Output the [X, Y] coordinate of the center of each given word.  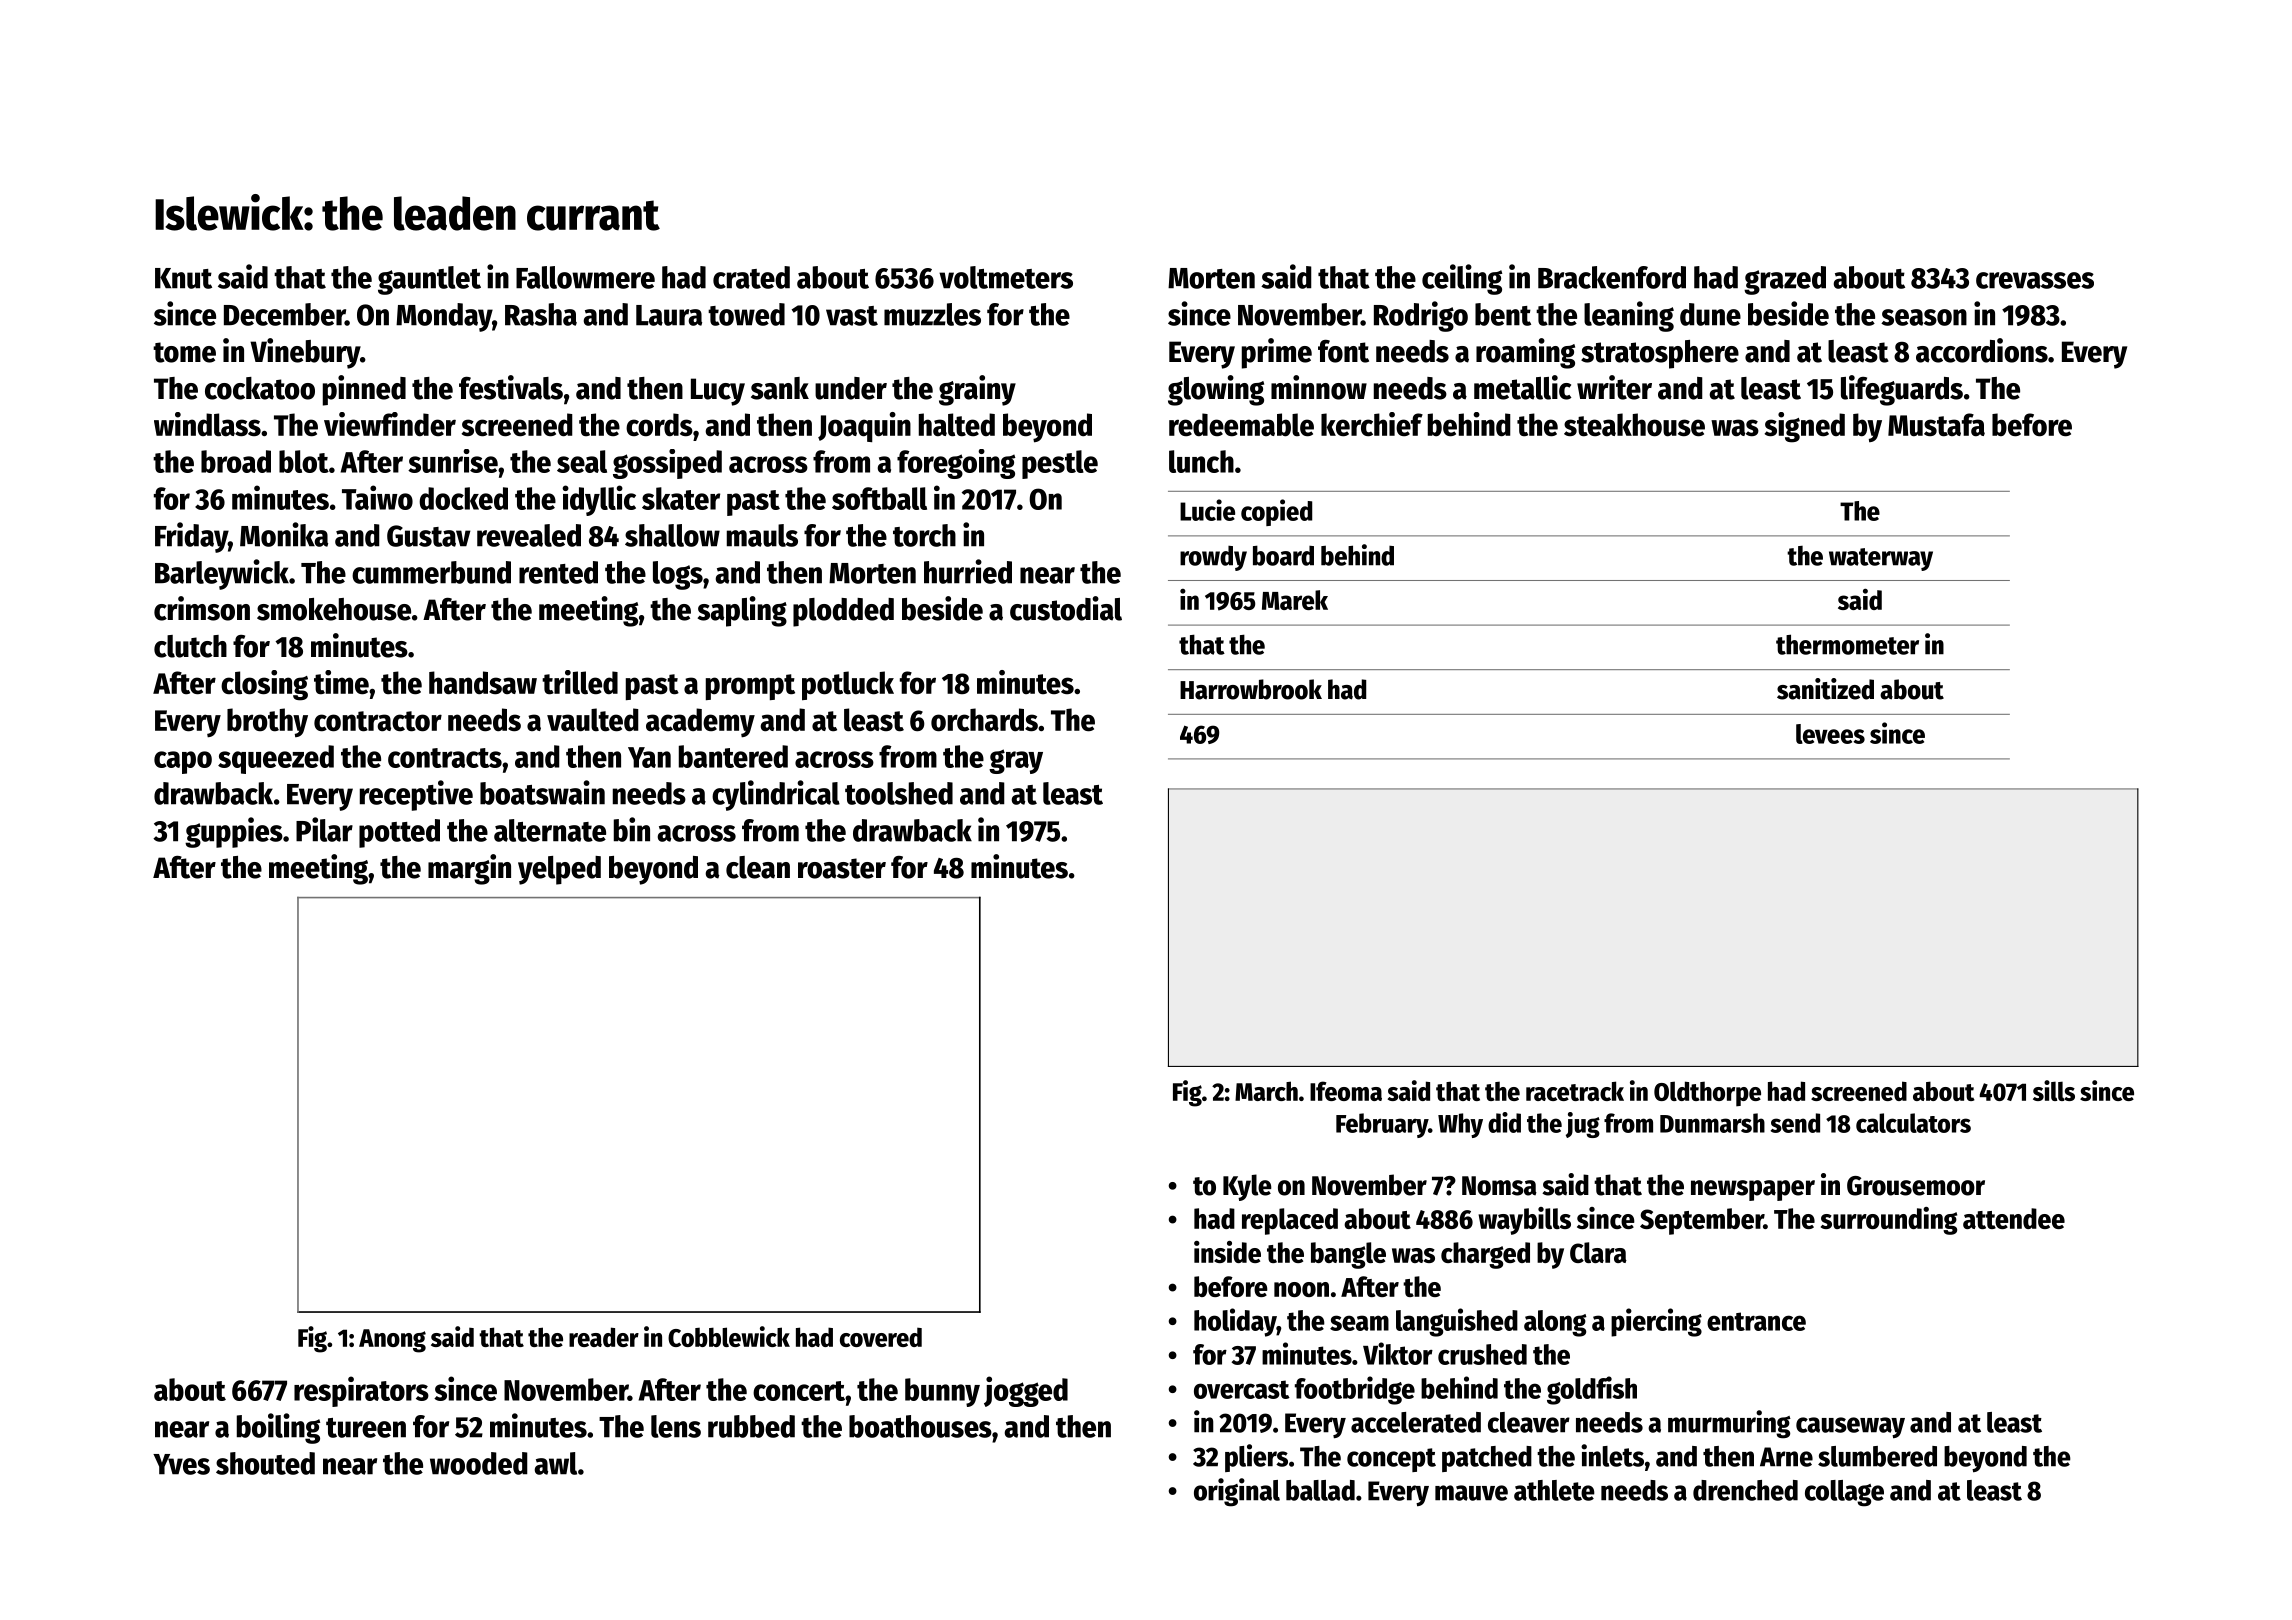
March [1266, 1091]
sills [2054, 1090]
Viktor [1398, 1353]
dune [1710, 314]
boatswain [542, 792]
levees [1830, 734]
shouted [265, 1463]
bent [1503, 314]
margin [469, 869]
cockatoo [260, 388]
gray [1016, 761]
